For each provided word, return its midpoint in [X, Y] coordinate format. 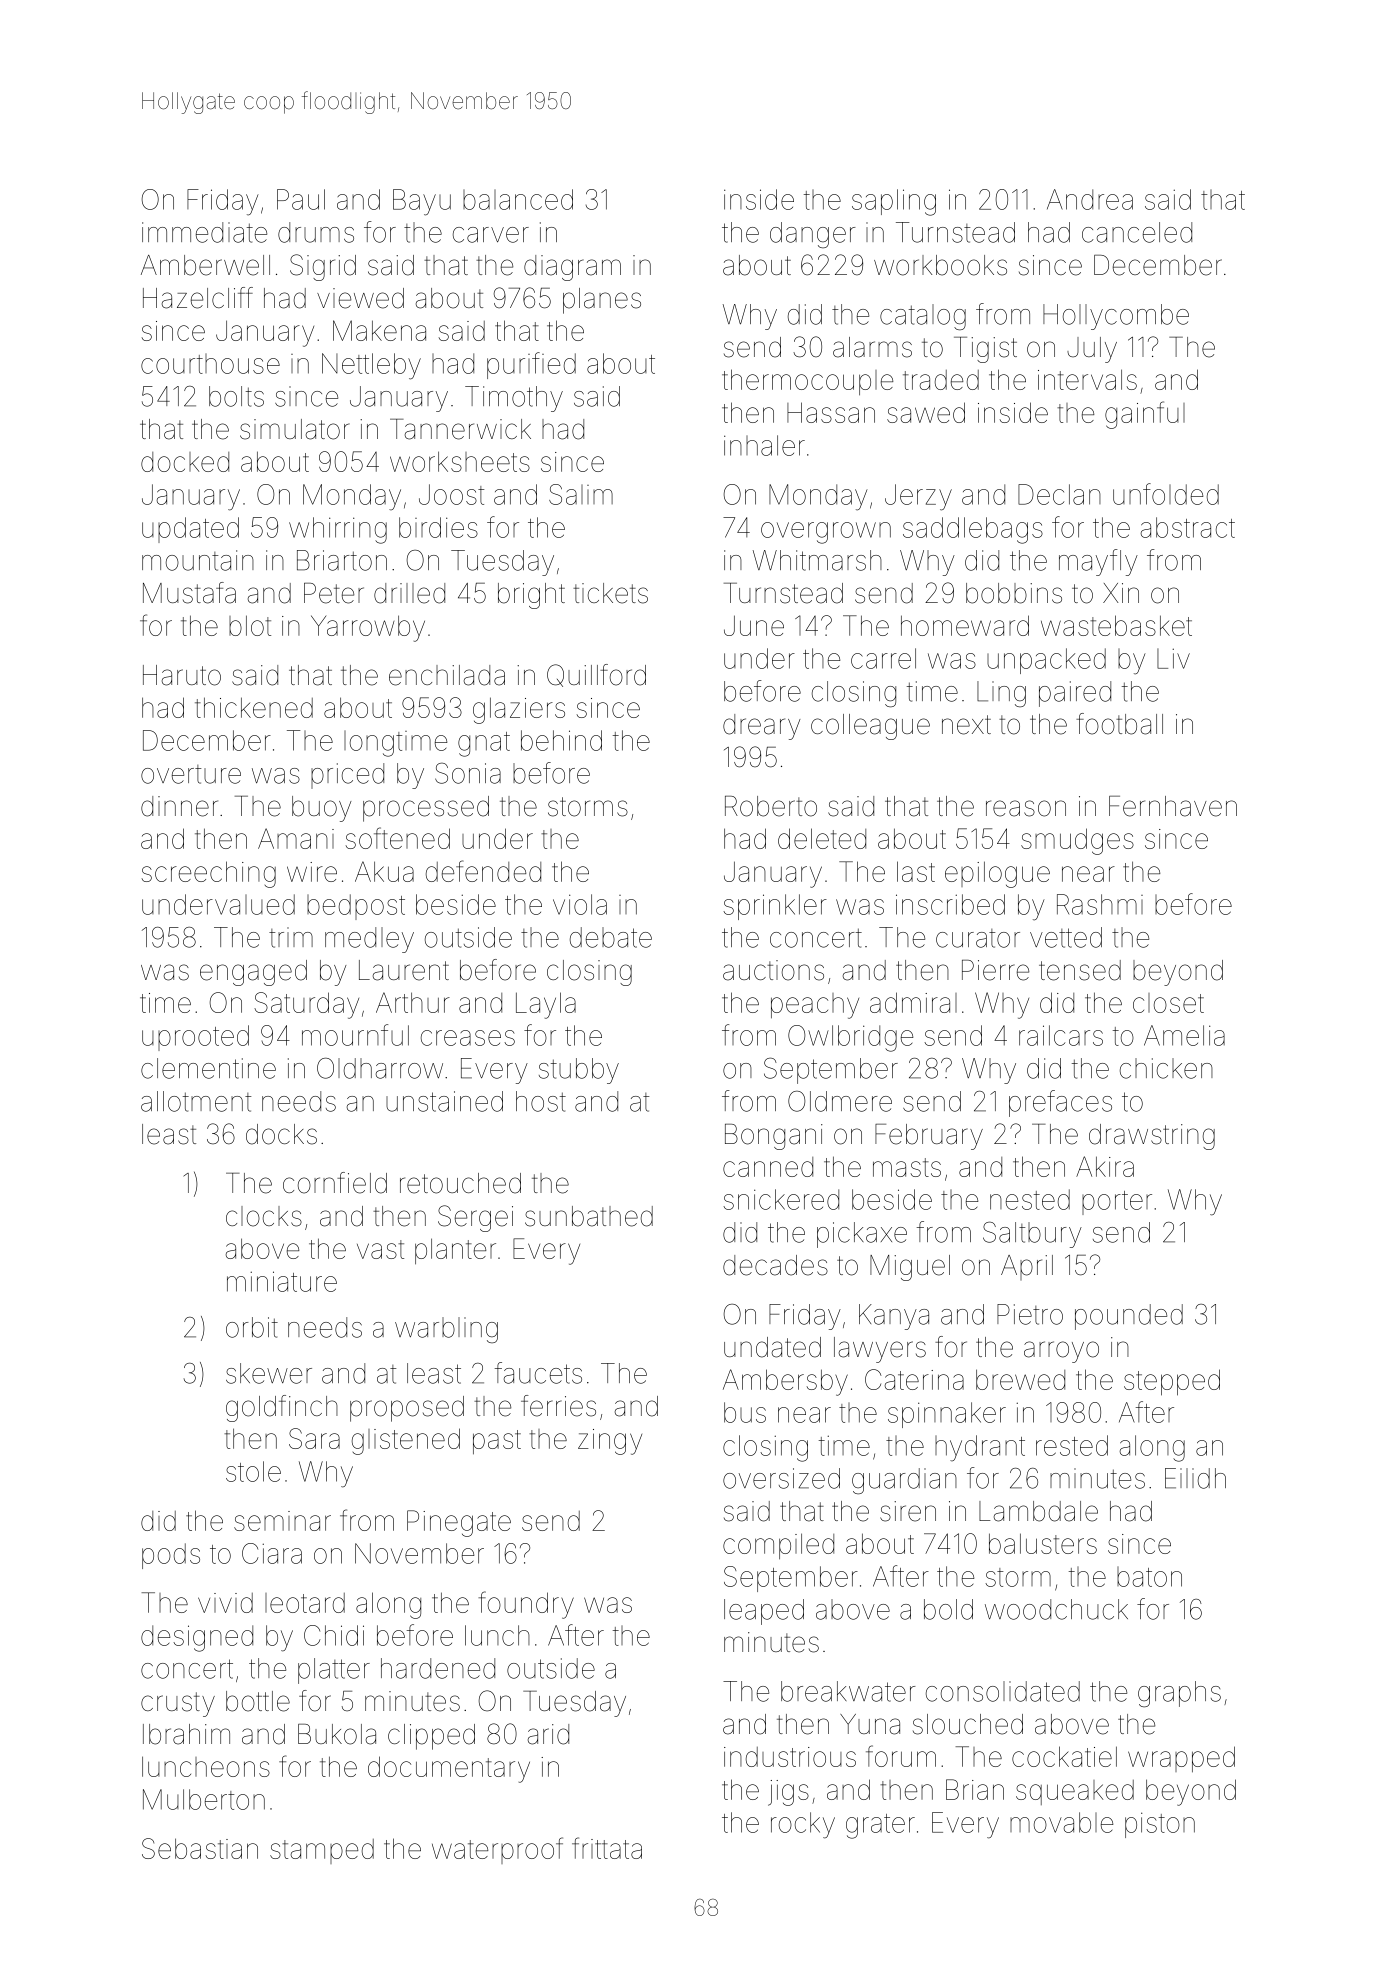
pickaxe [862, 1235]
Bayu [422, 202]
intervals [1087, 379]
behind [561, 740]
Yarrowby [368, 628]
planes [602, 301]
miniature [282, 1281]
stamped [322, 1851]
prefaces [1060, 1103]
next [966, 725]
